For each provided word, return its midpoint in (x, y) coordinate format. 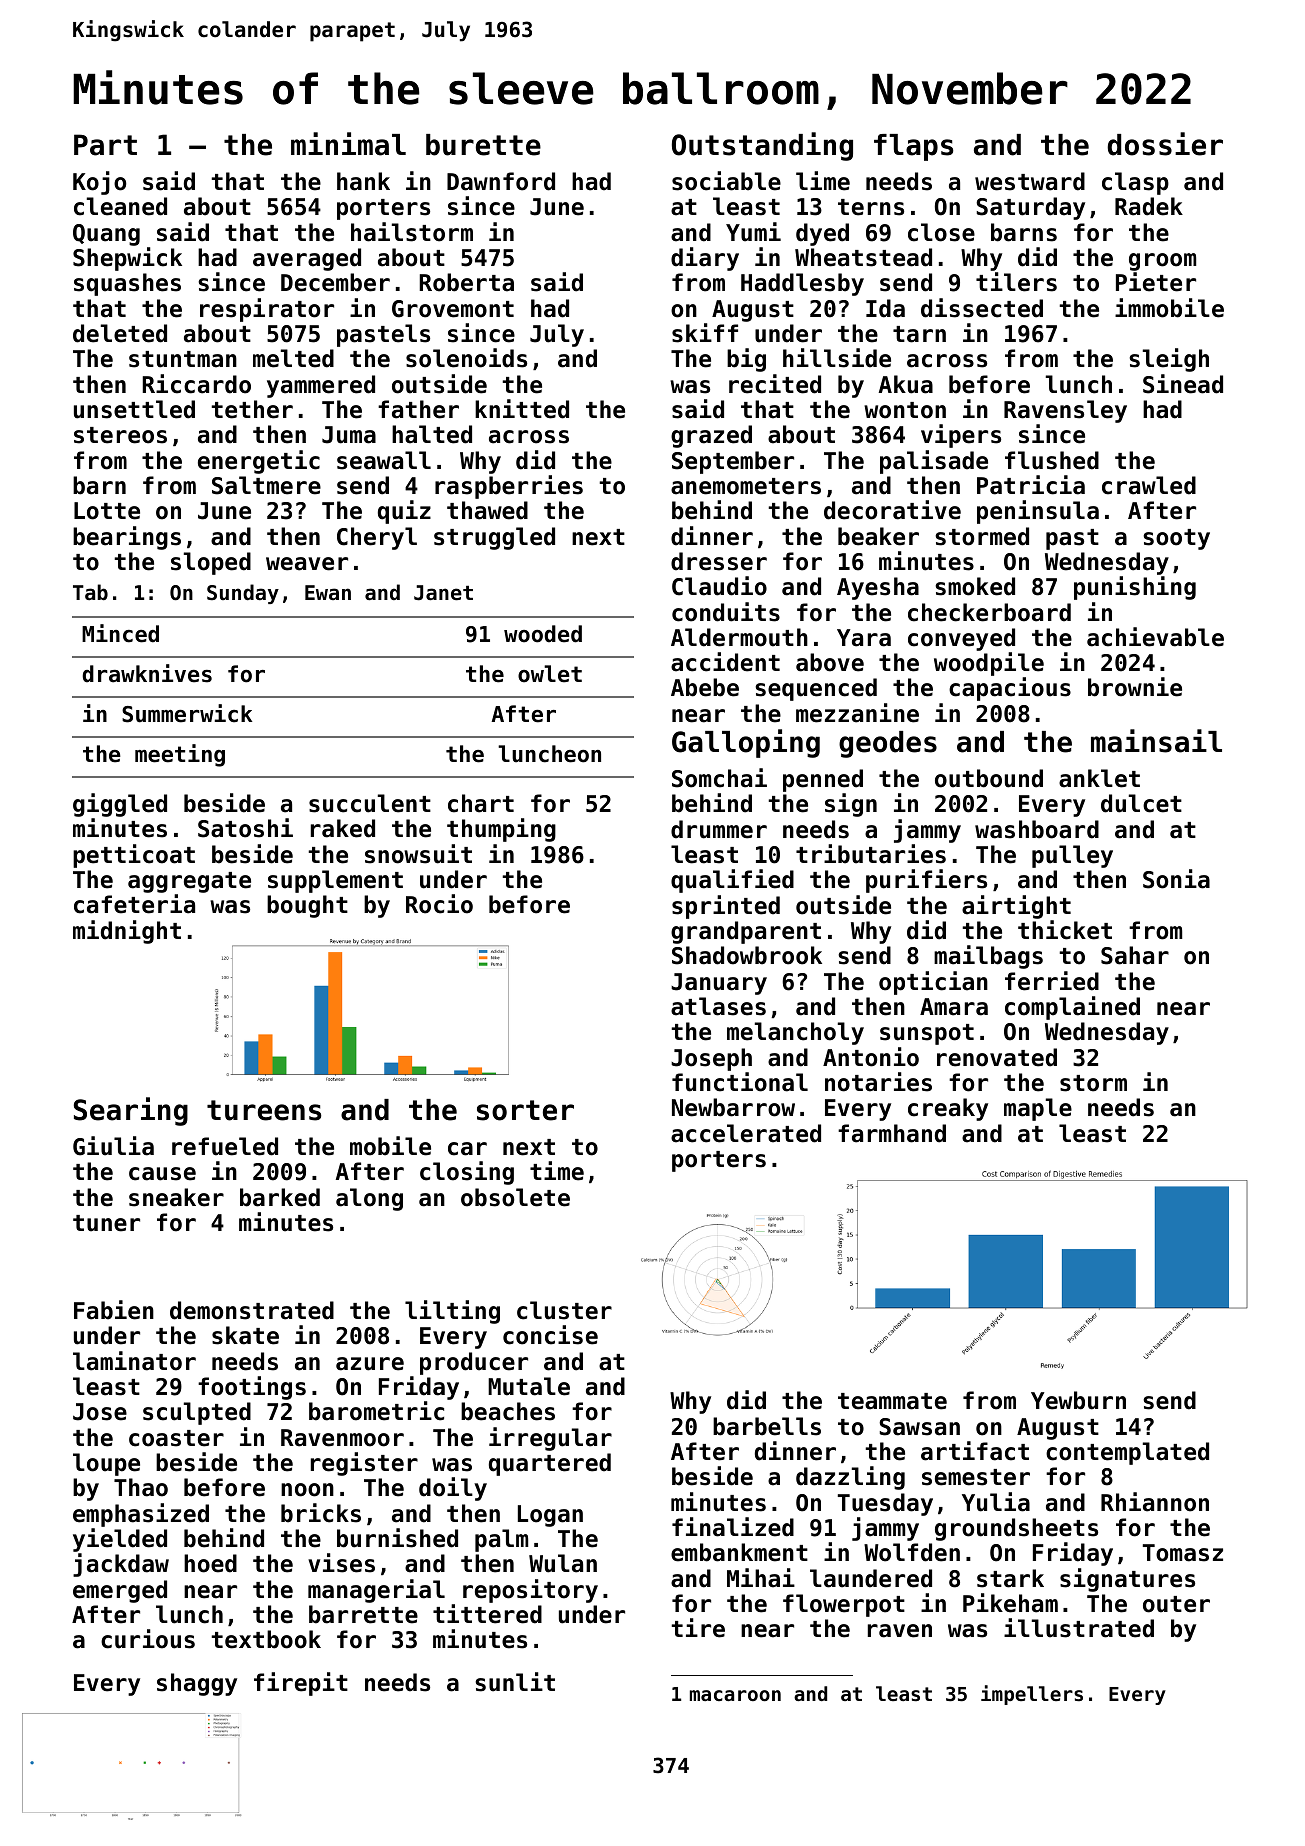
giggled (120, 805)
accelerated (746, 1133)
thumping (501, 830)
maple (1038, 1109)
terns (871, 207)
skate (245, 1335)
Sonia (1176, 879)
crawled (1149, 485)
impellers (1032, 1695)
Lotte (107, 511)
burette (483, 145)
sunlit (515, 1682)
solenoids (466, 358)
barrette (363, 1614)
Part (105, 145)
